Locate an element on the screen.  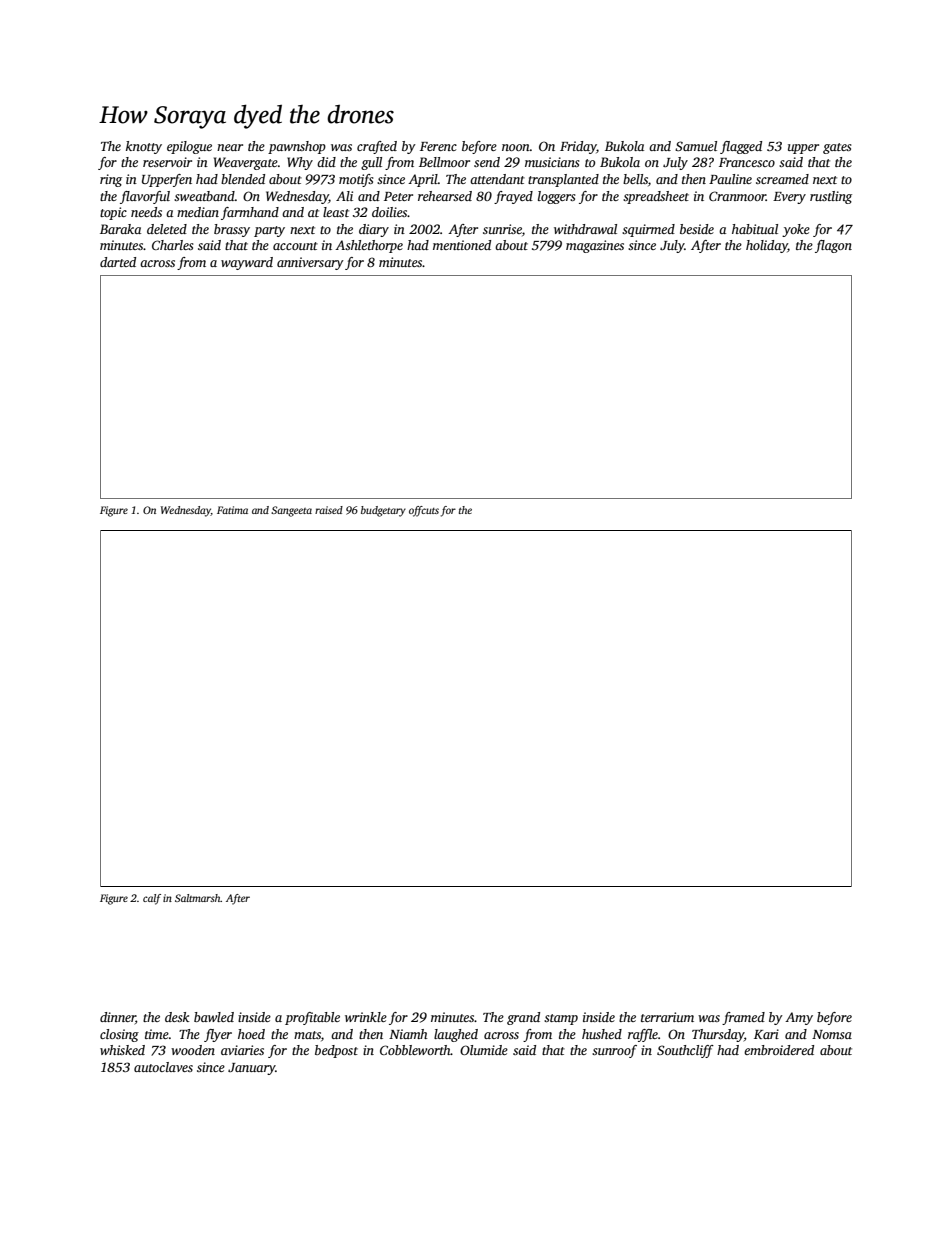
terrarium is located at coordinates (667, 1017).
